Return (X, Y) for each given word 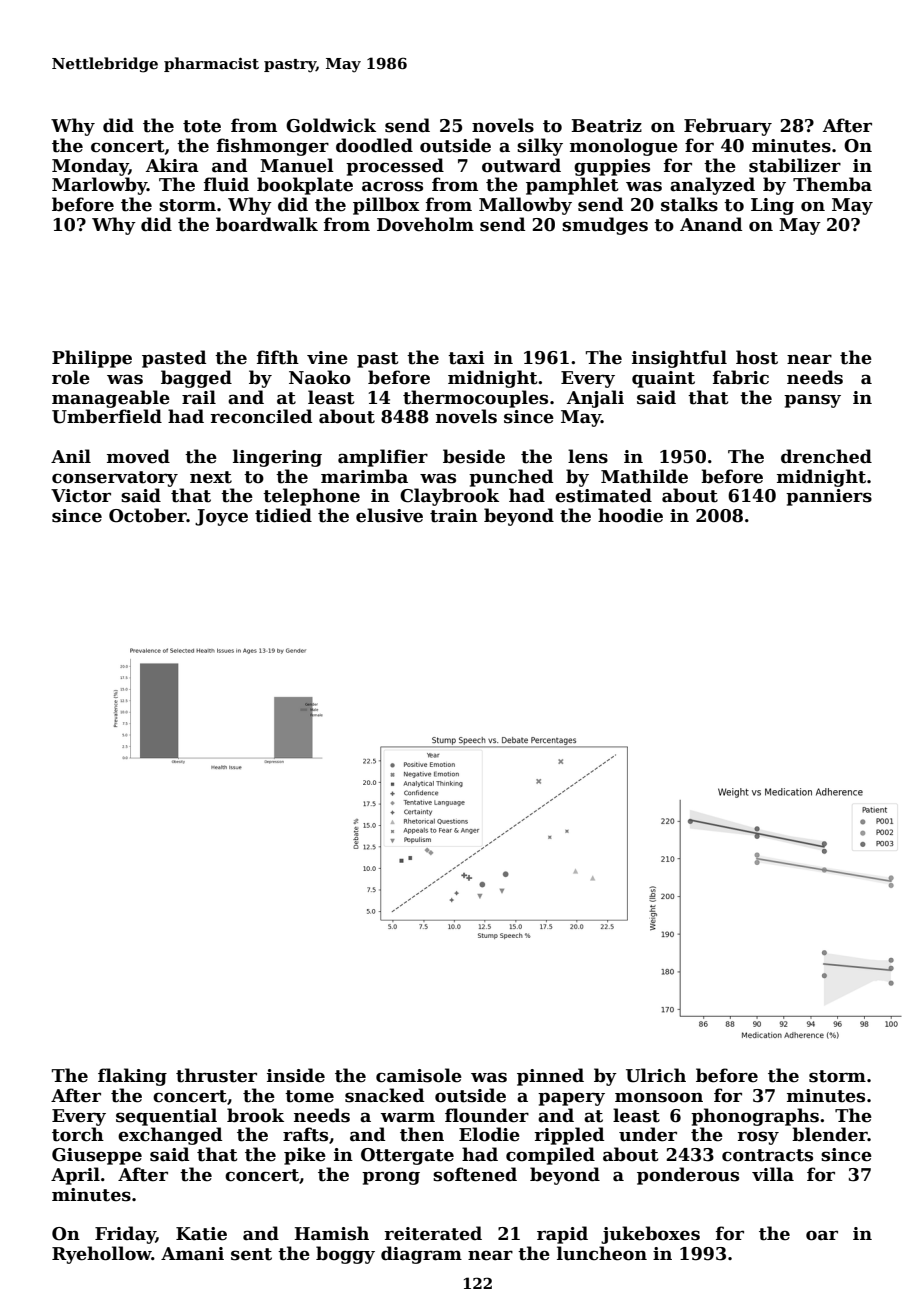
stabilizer (795, 165)
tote (202, 126)
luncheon (602, 1253)
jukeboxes (650, 1235)
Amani (192, 1254)
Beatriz (606, 126)
